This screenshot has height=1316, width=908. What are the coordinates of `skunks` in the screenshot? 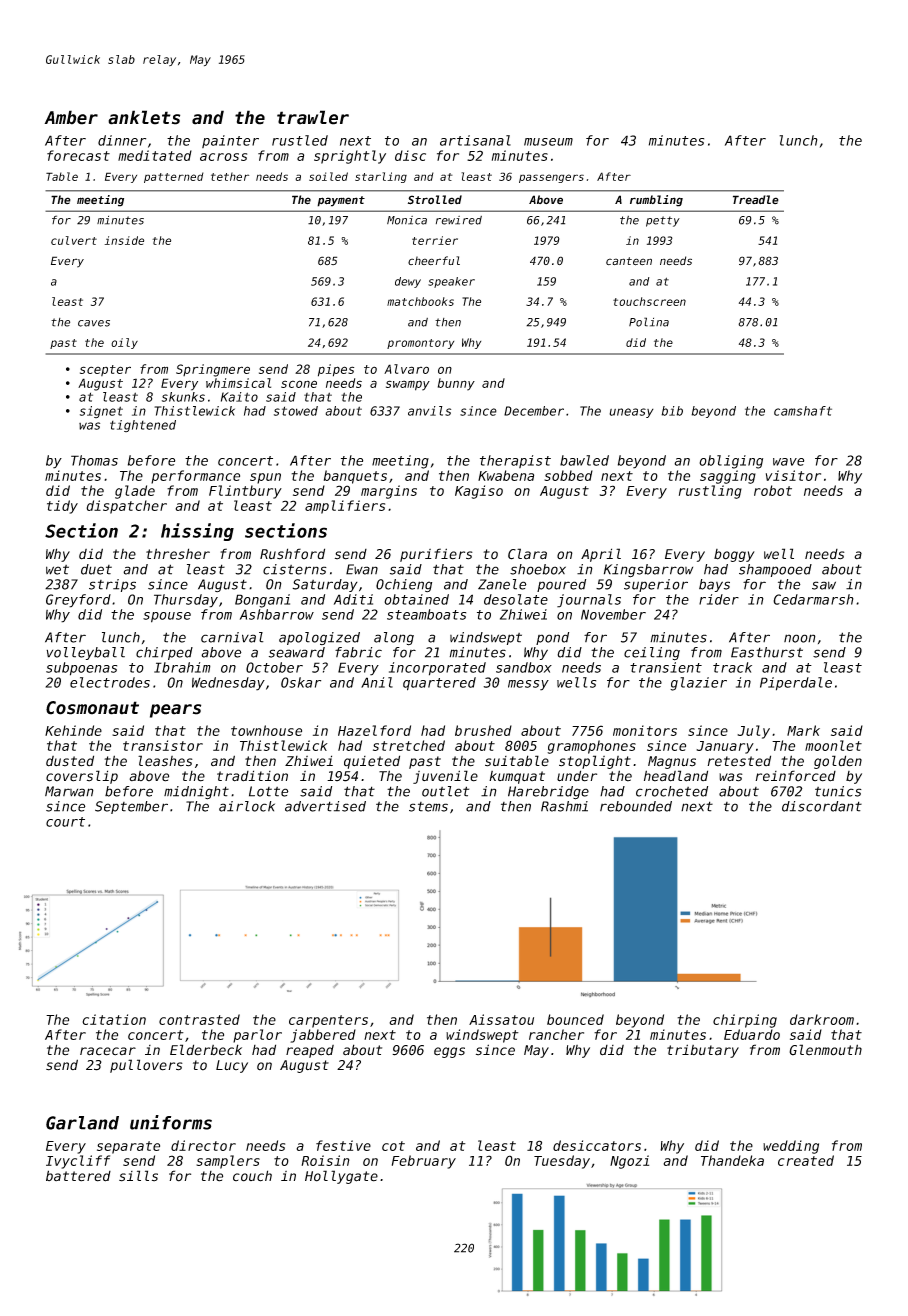 It's located at (183, 397).
